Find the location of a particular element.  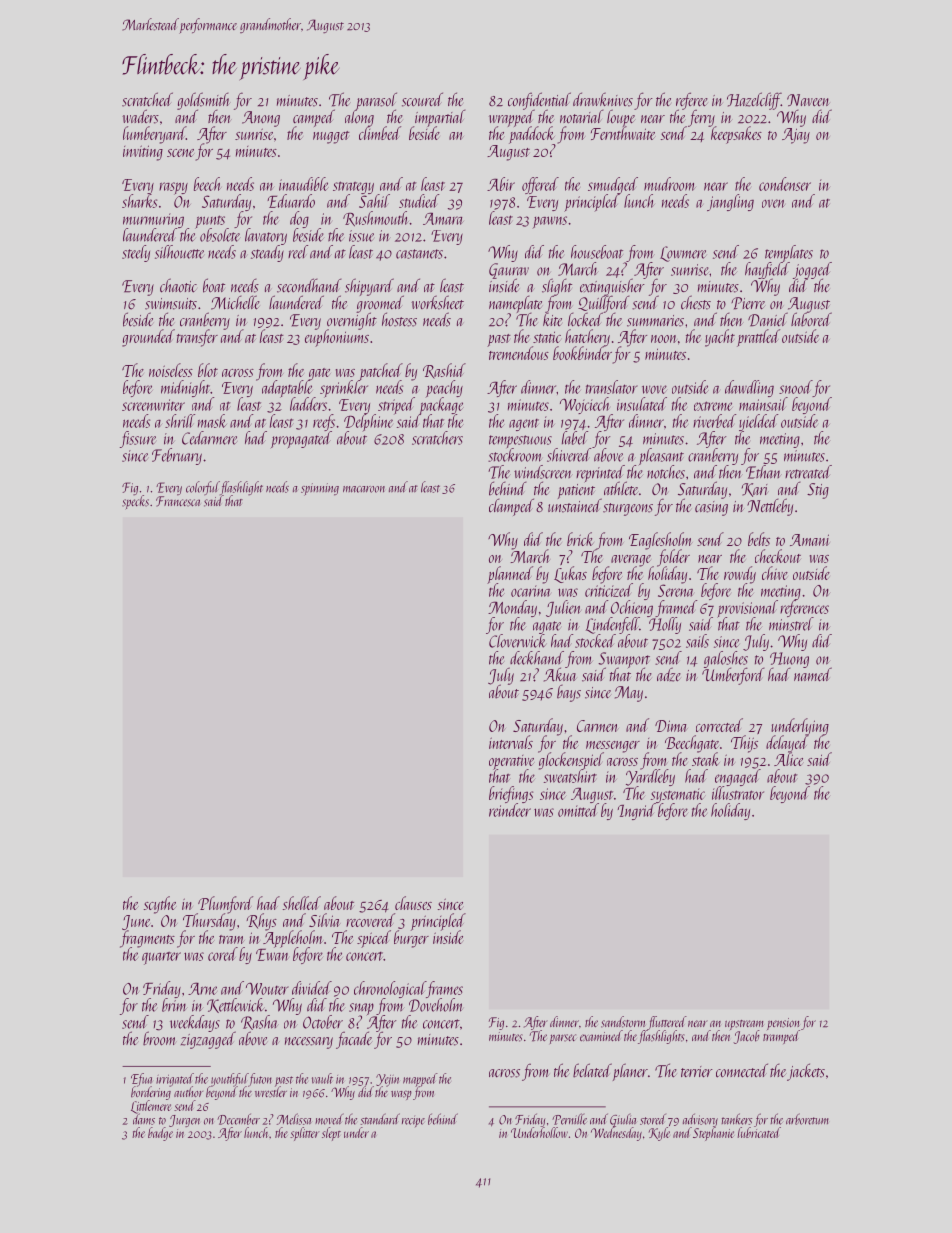

Anong is located at coordinates (261, 119).
